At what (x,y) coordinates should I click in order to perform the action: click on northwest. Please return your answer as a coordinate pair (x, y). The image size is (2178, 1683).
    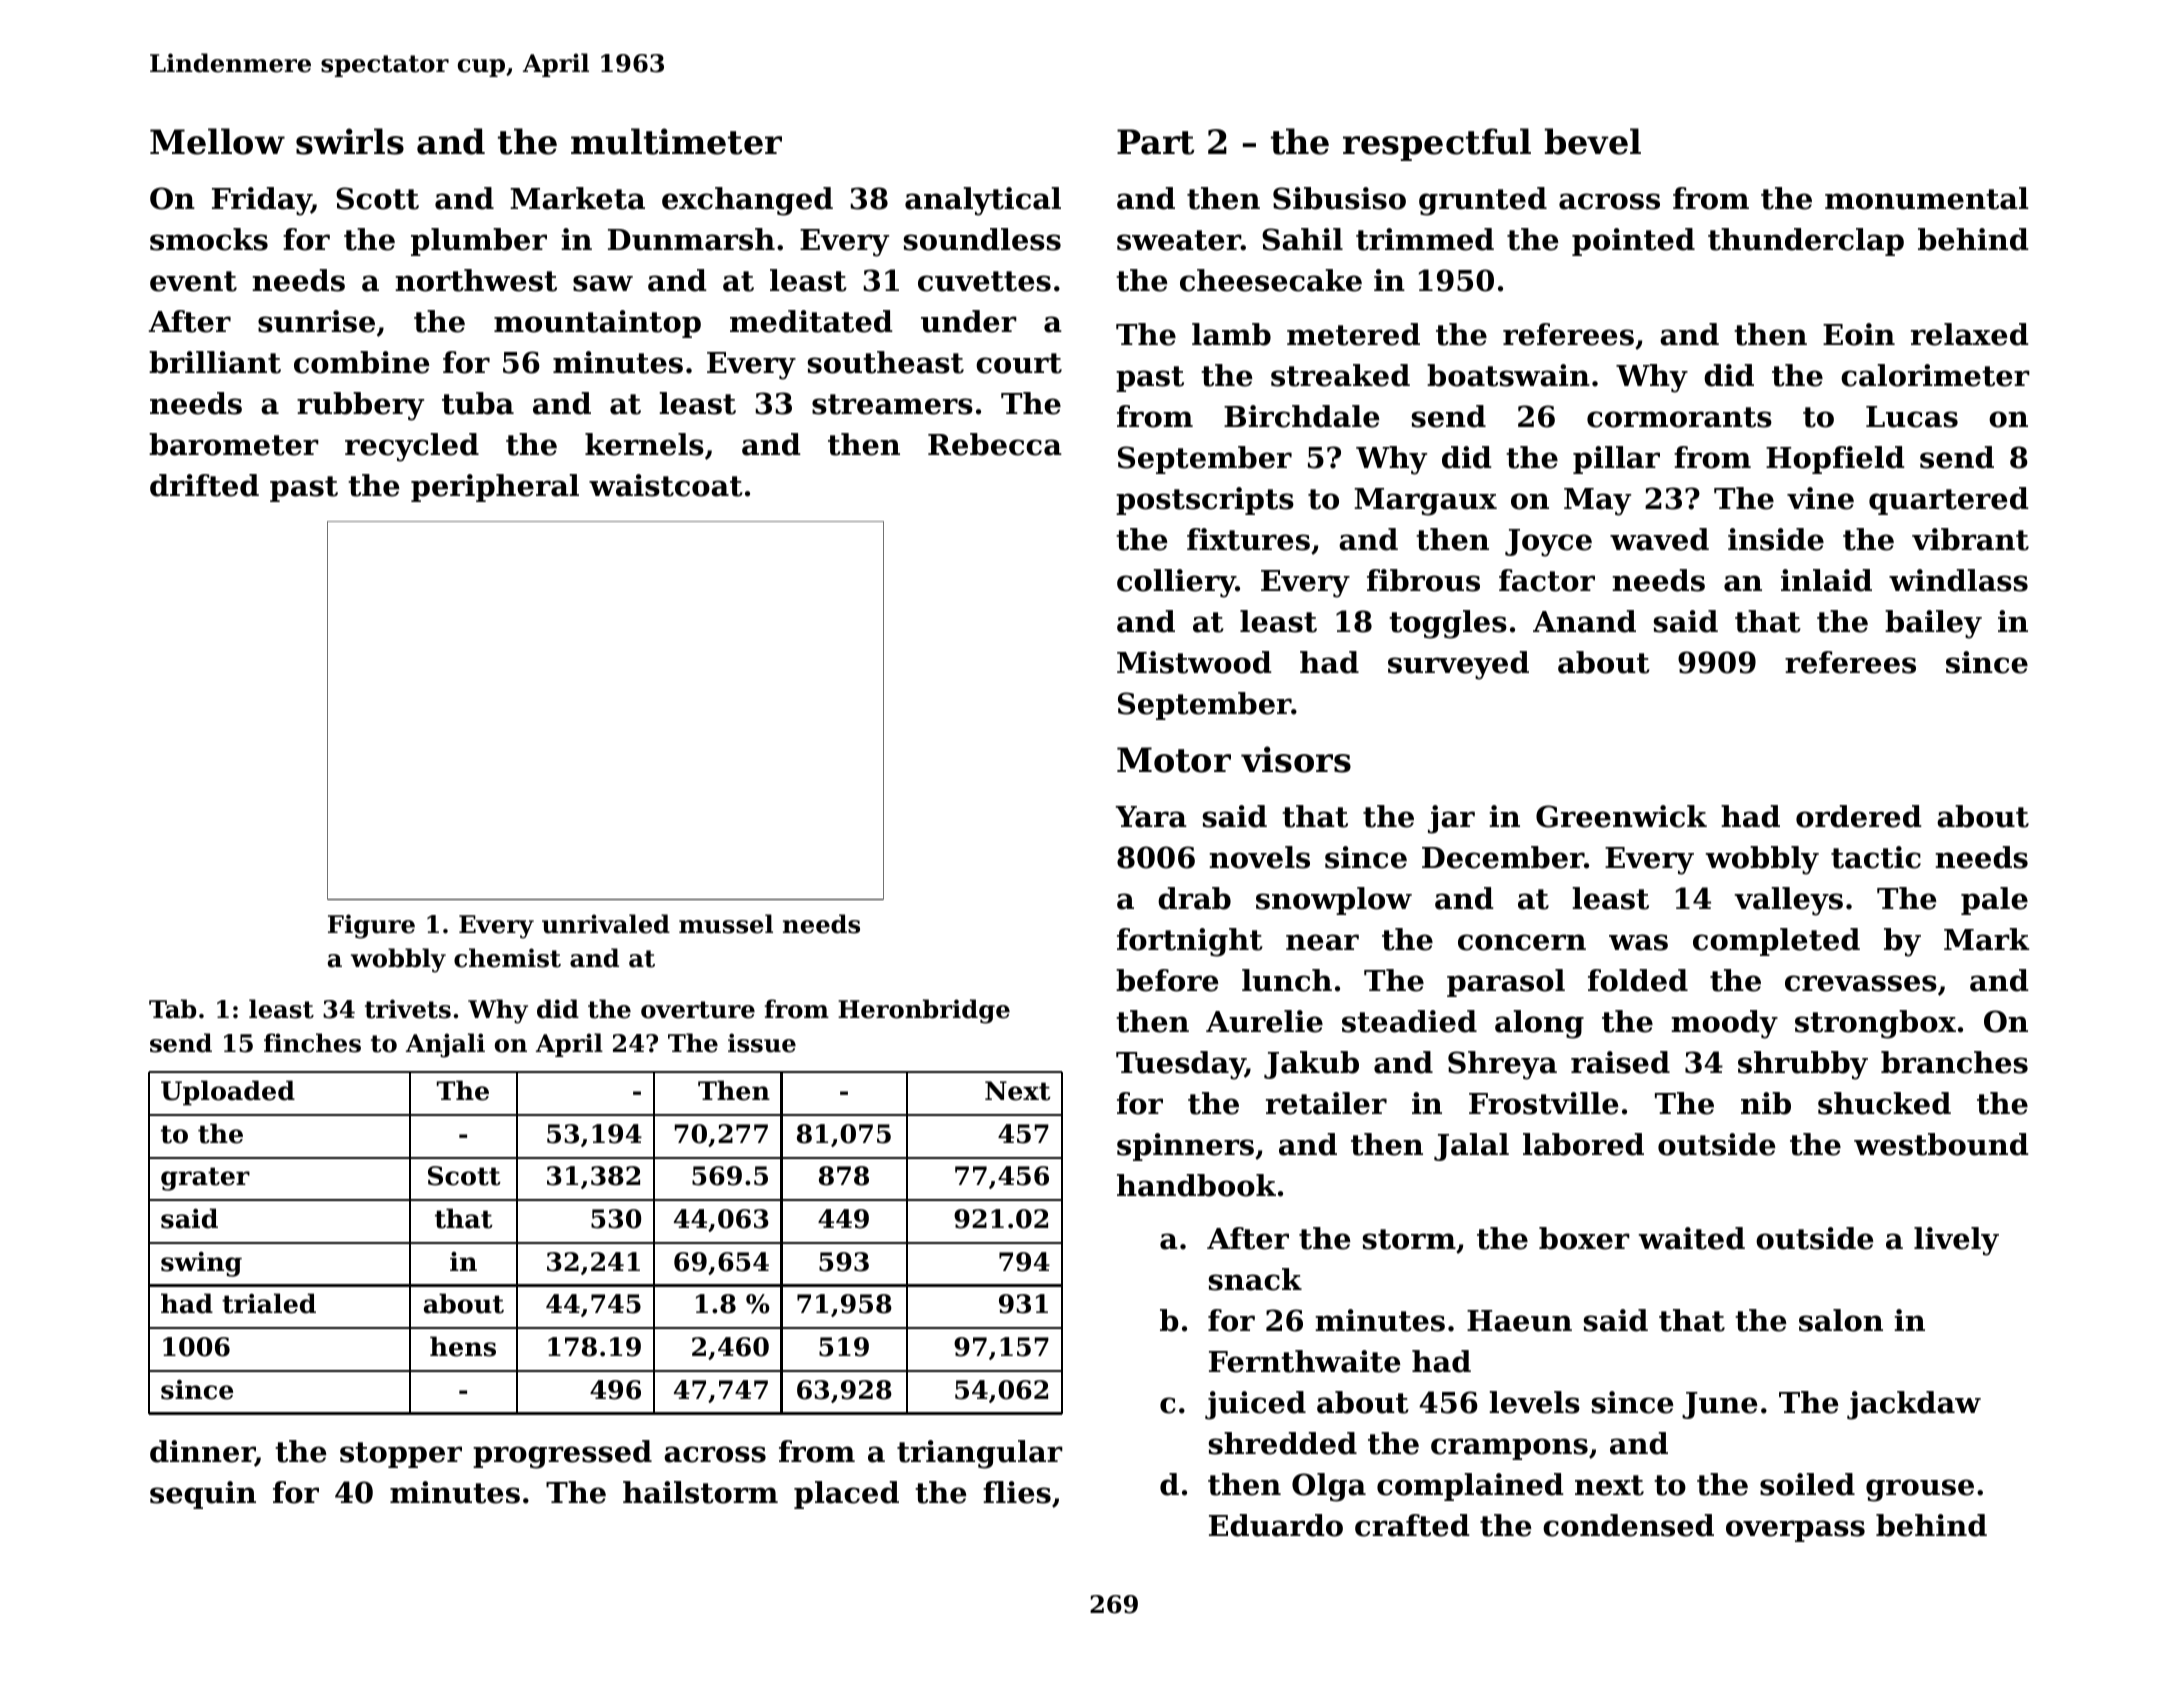
    Looking at the image, I should click on (476, 280).
